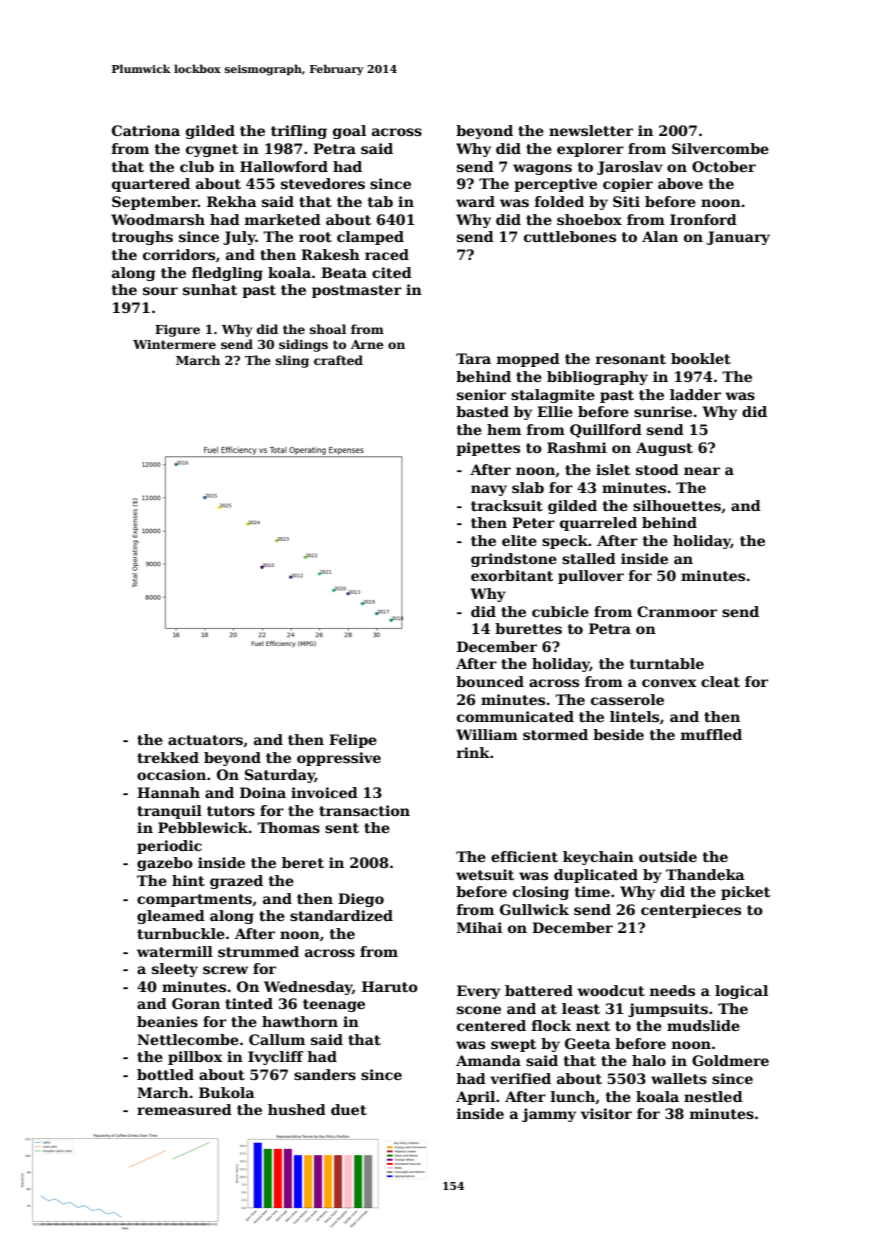 This screenshot has width=884, height=1254. Describe the element at coordinates (168, 757) in the screenshot. I see `trekked` at that location.
